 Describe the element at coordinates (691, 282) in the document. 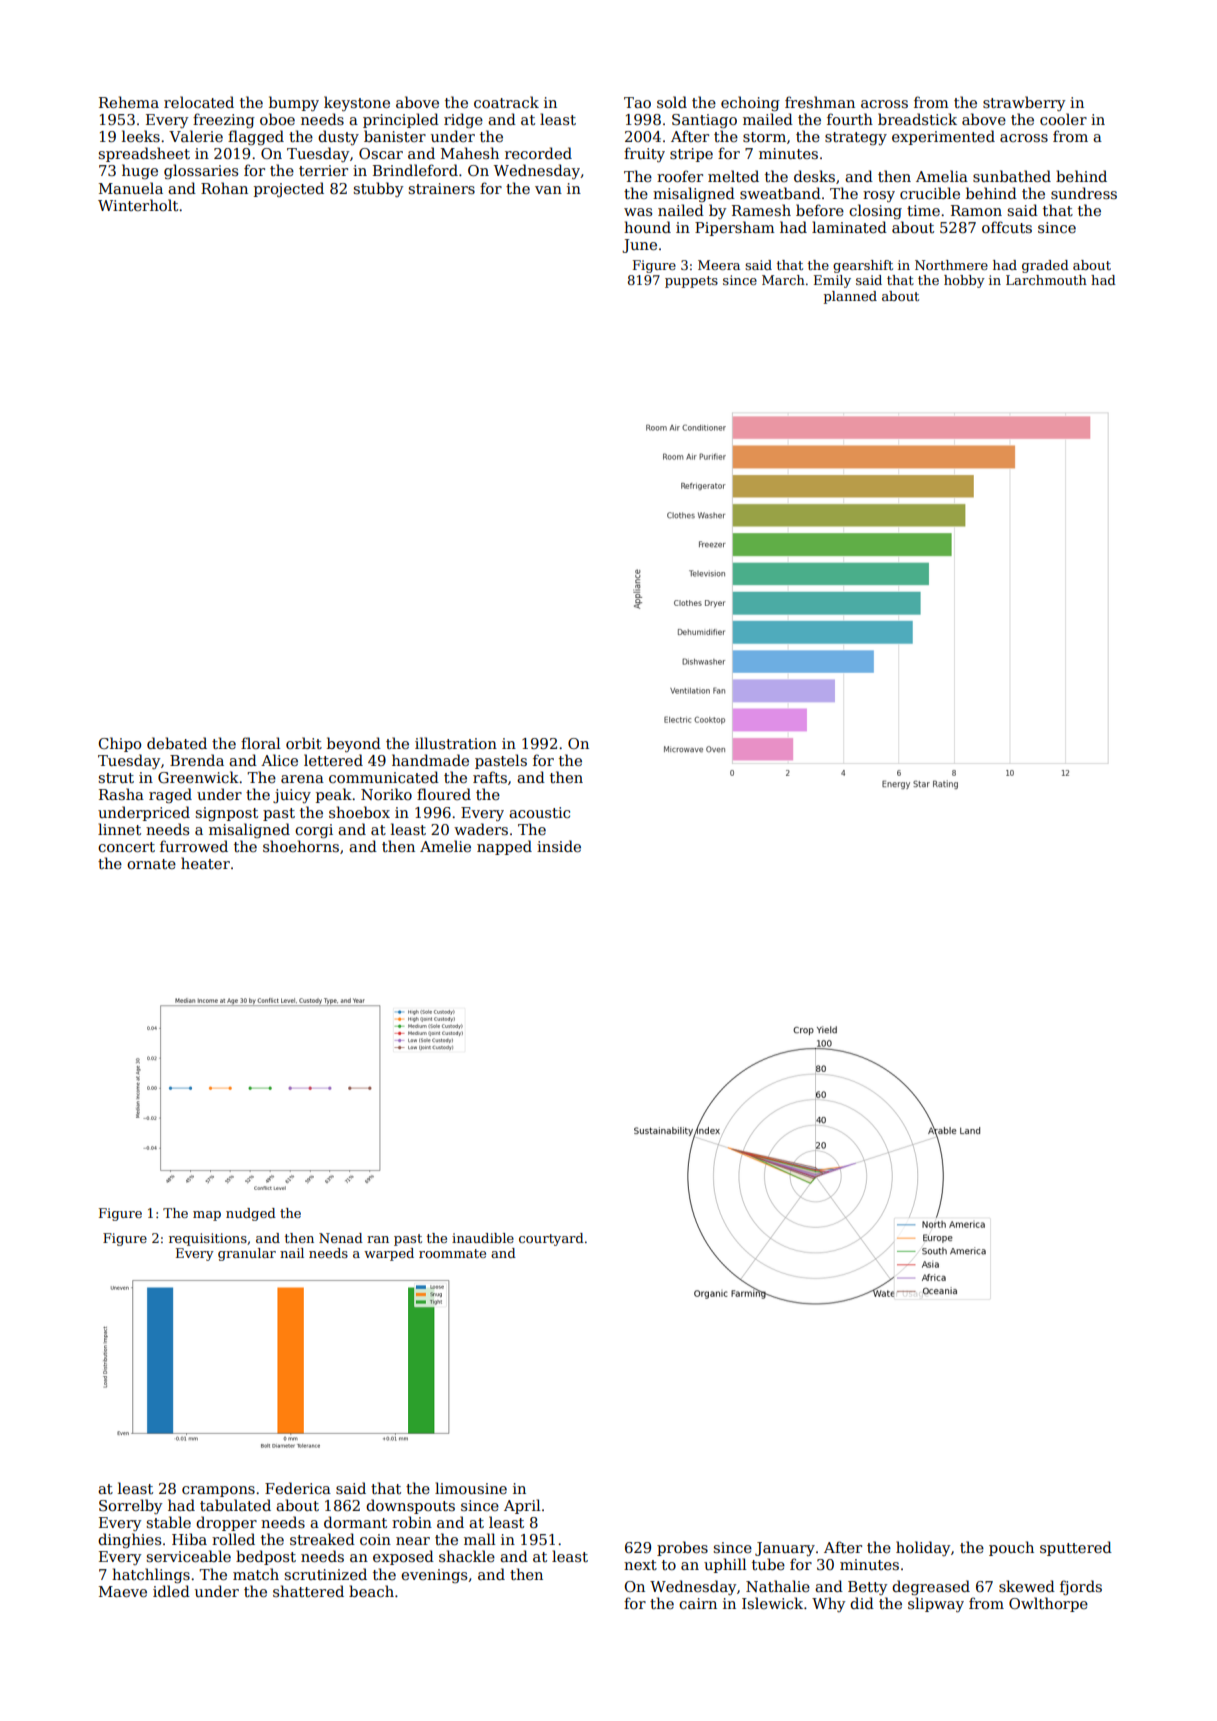

I see `puppets` at that location.
